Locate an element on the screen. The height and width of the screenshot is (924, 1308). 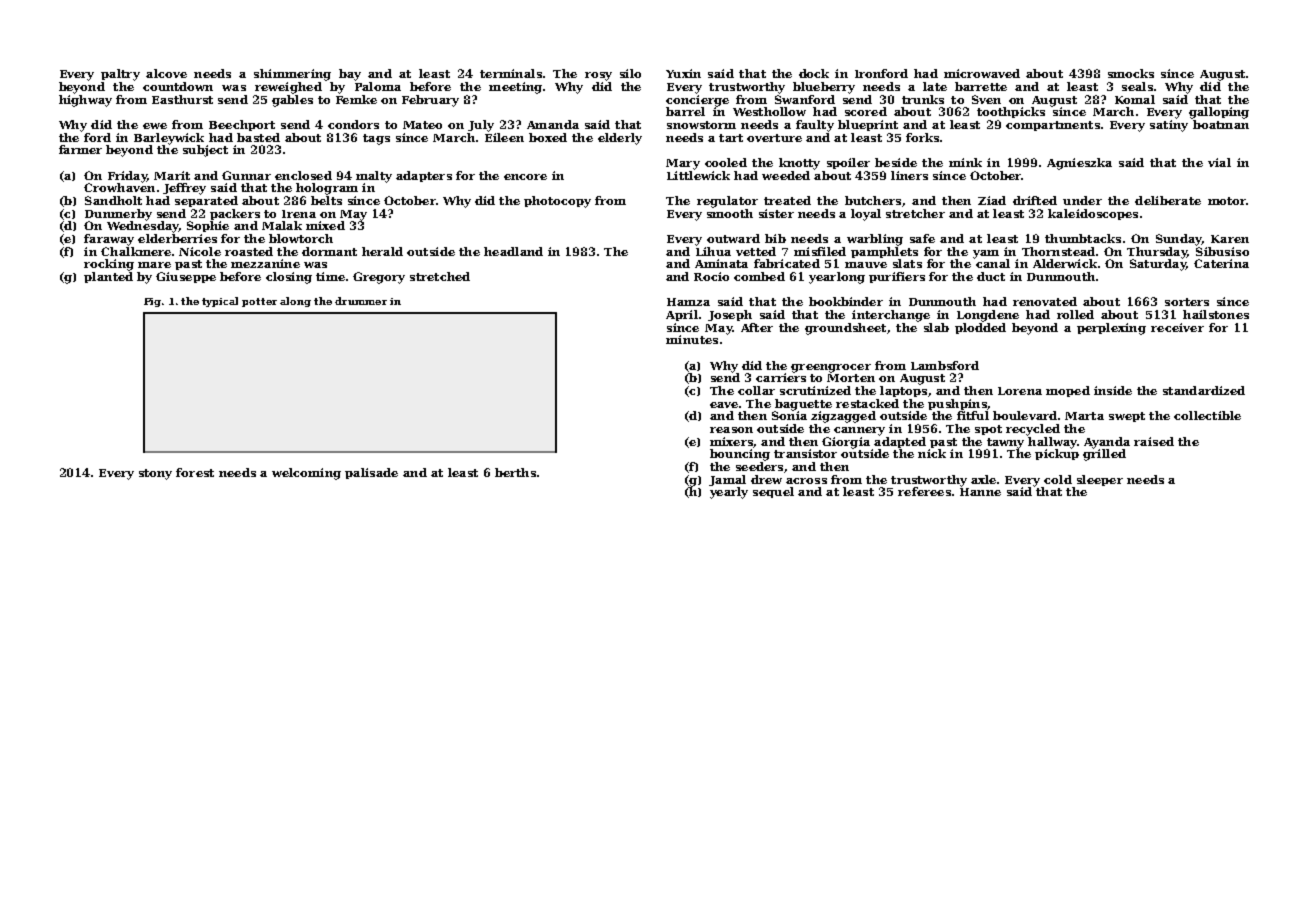
Amanda is located at coordinates (553, 124).
